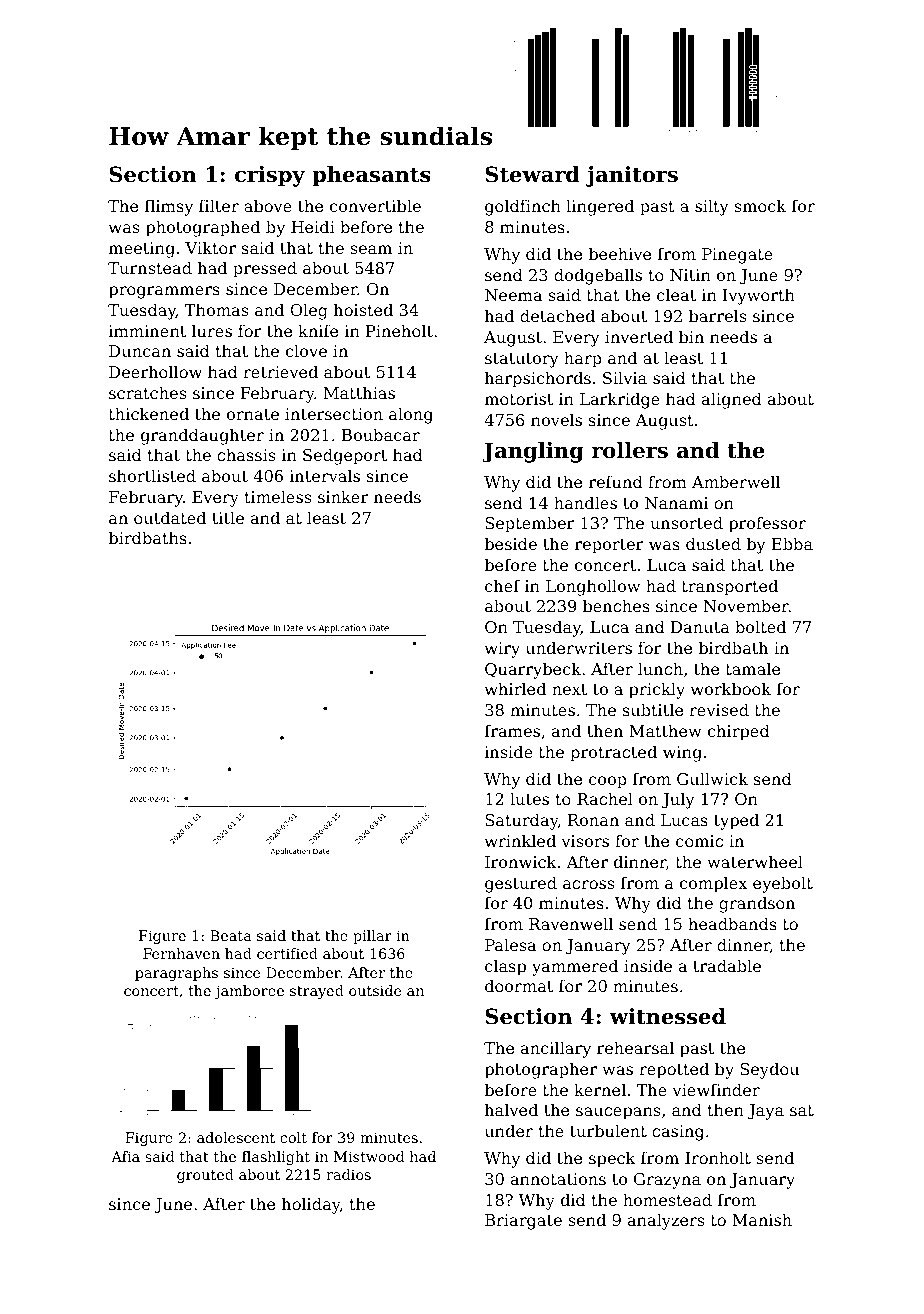 This screenshot has height=1314, width=924. What do you see at coordinates (231, 935) in the screenshot?
I see `Beata` at bounding box center [231, 935].
